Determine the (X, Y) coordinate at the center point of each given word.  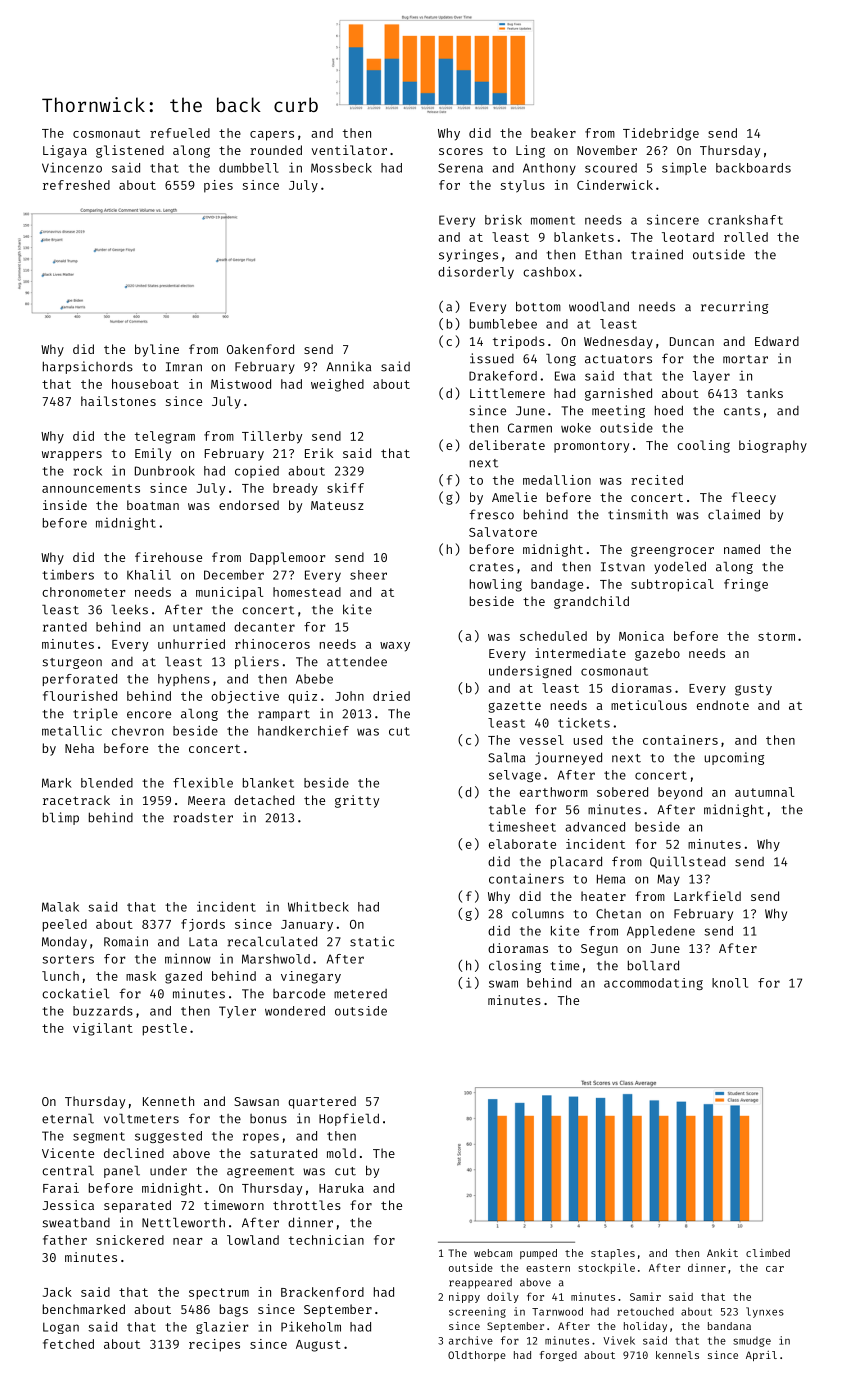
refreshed (76, 185)
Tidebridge (661, 134)
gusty (753, 690)
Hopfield (349, 1119)
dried (391, 696)
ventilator (349, 150)
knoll (730, 983)
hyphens (184, 680)
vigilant (103, 1029)
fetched (68, 1344)
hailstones (118, 401)
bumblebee (503, 324)
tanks (765, 393)
